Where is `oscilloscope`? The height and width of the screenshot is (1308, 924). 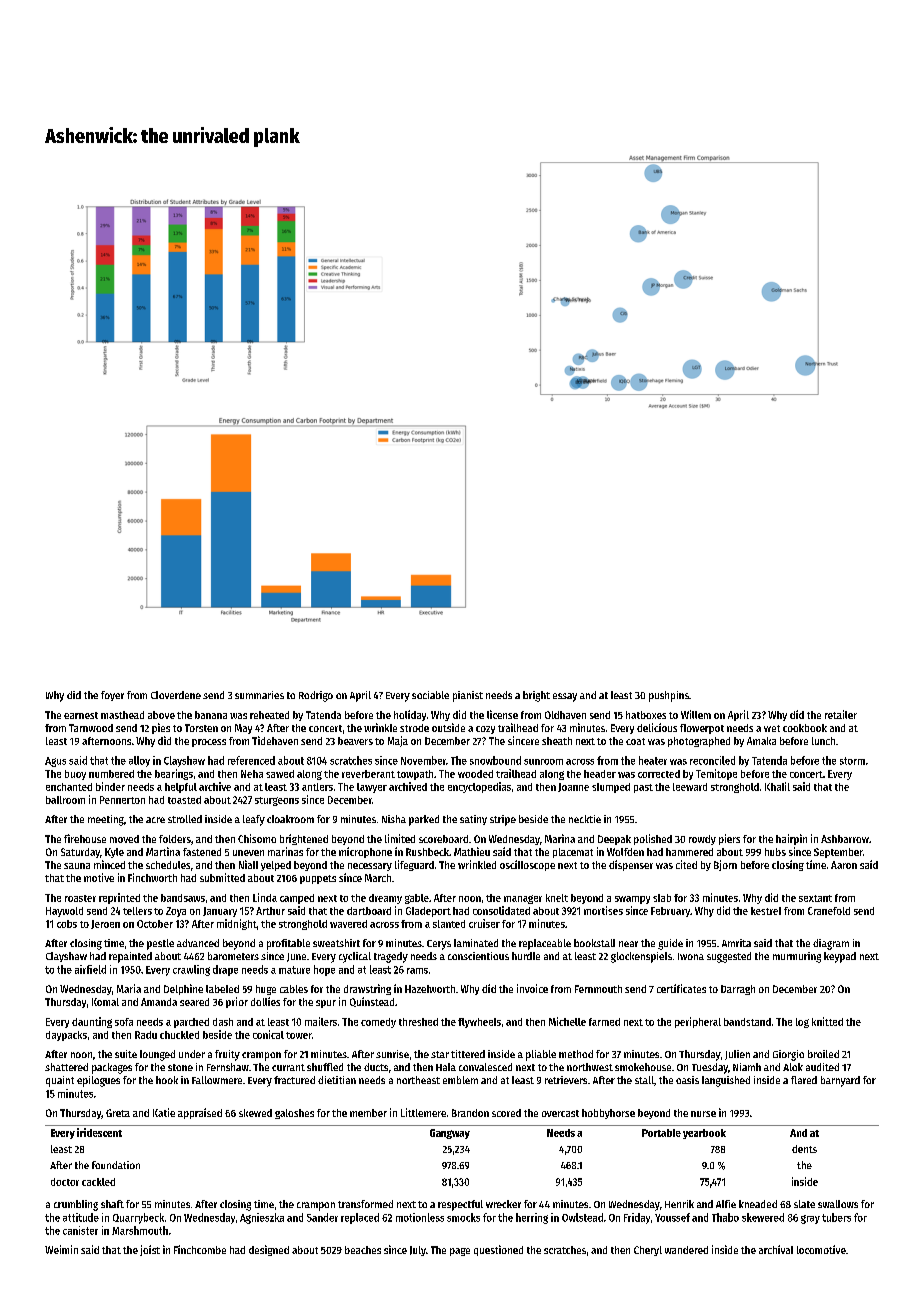
oscilloscope is located at coordinates (527, 865).
